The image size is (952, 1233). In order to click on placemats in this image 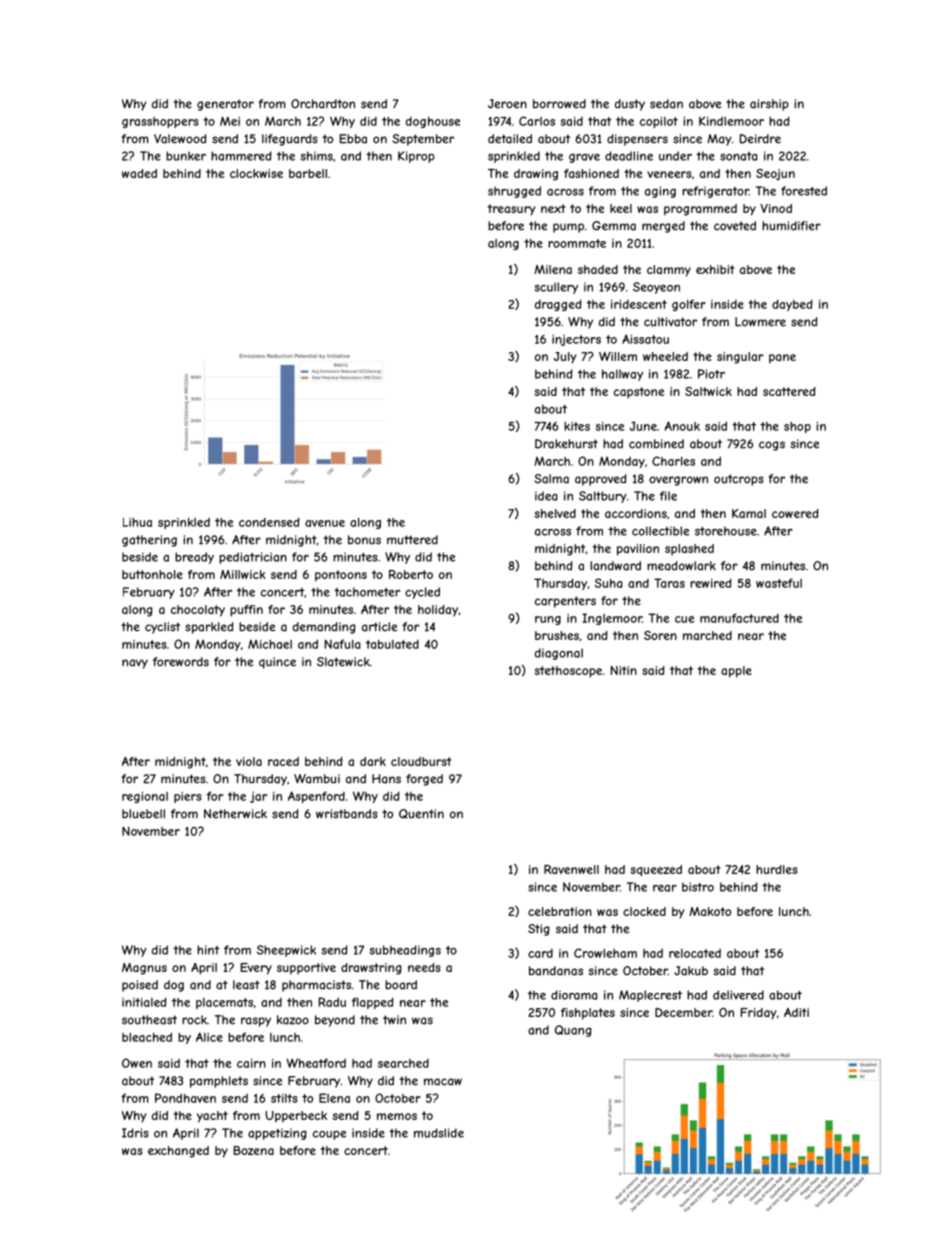, I will do `click(224, 1003)`.
